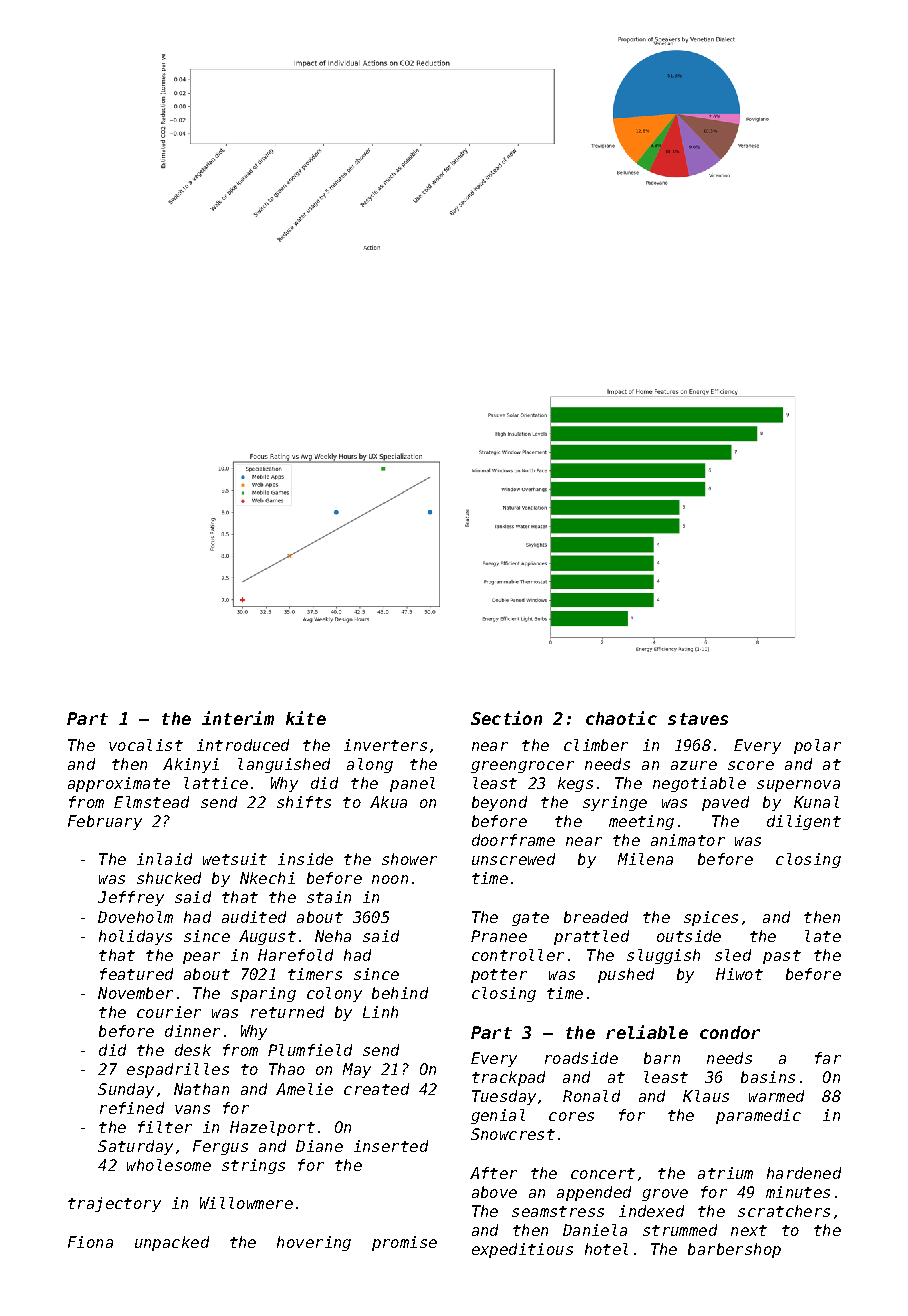 Image resolution: width=908 pixels, height=1316 pixels. What do you see at coordinates (698, 719) in the image?
I see `staves` at bounding box center [698, 719].
